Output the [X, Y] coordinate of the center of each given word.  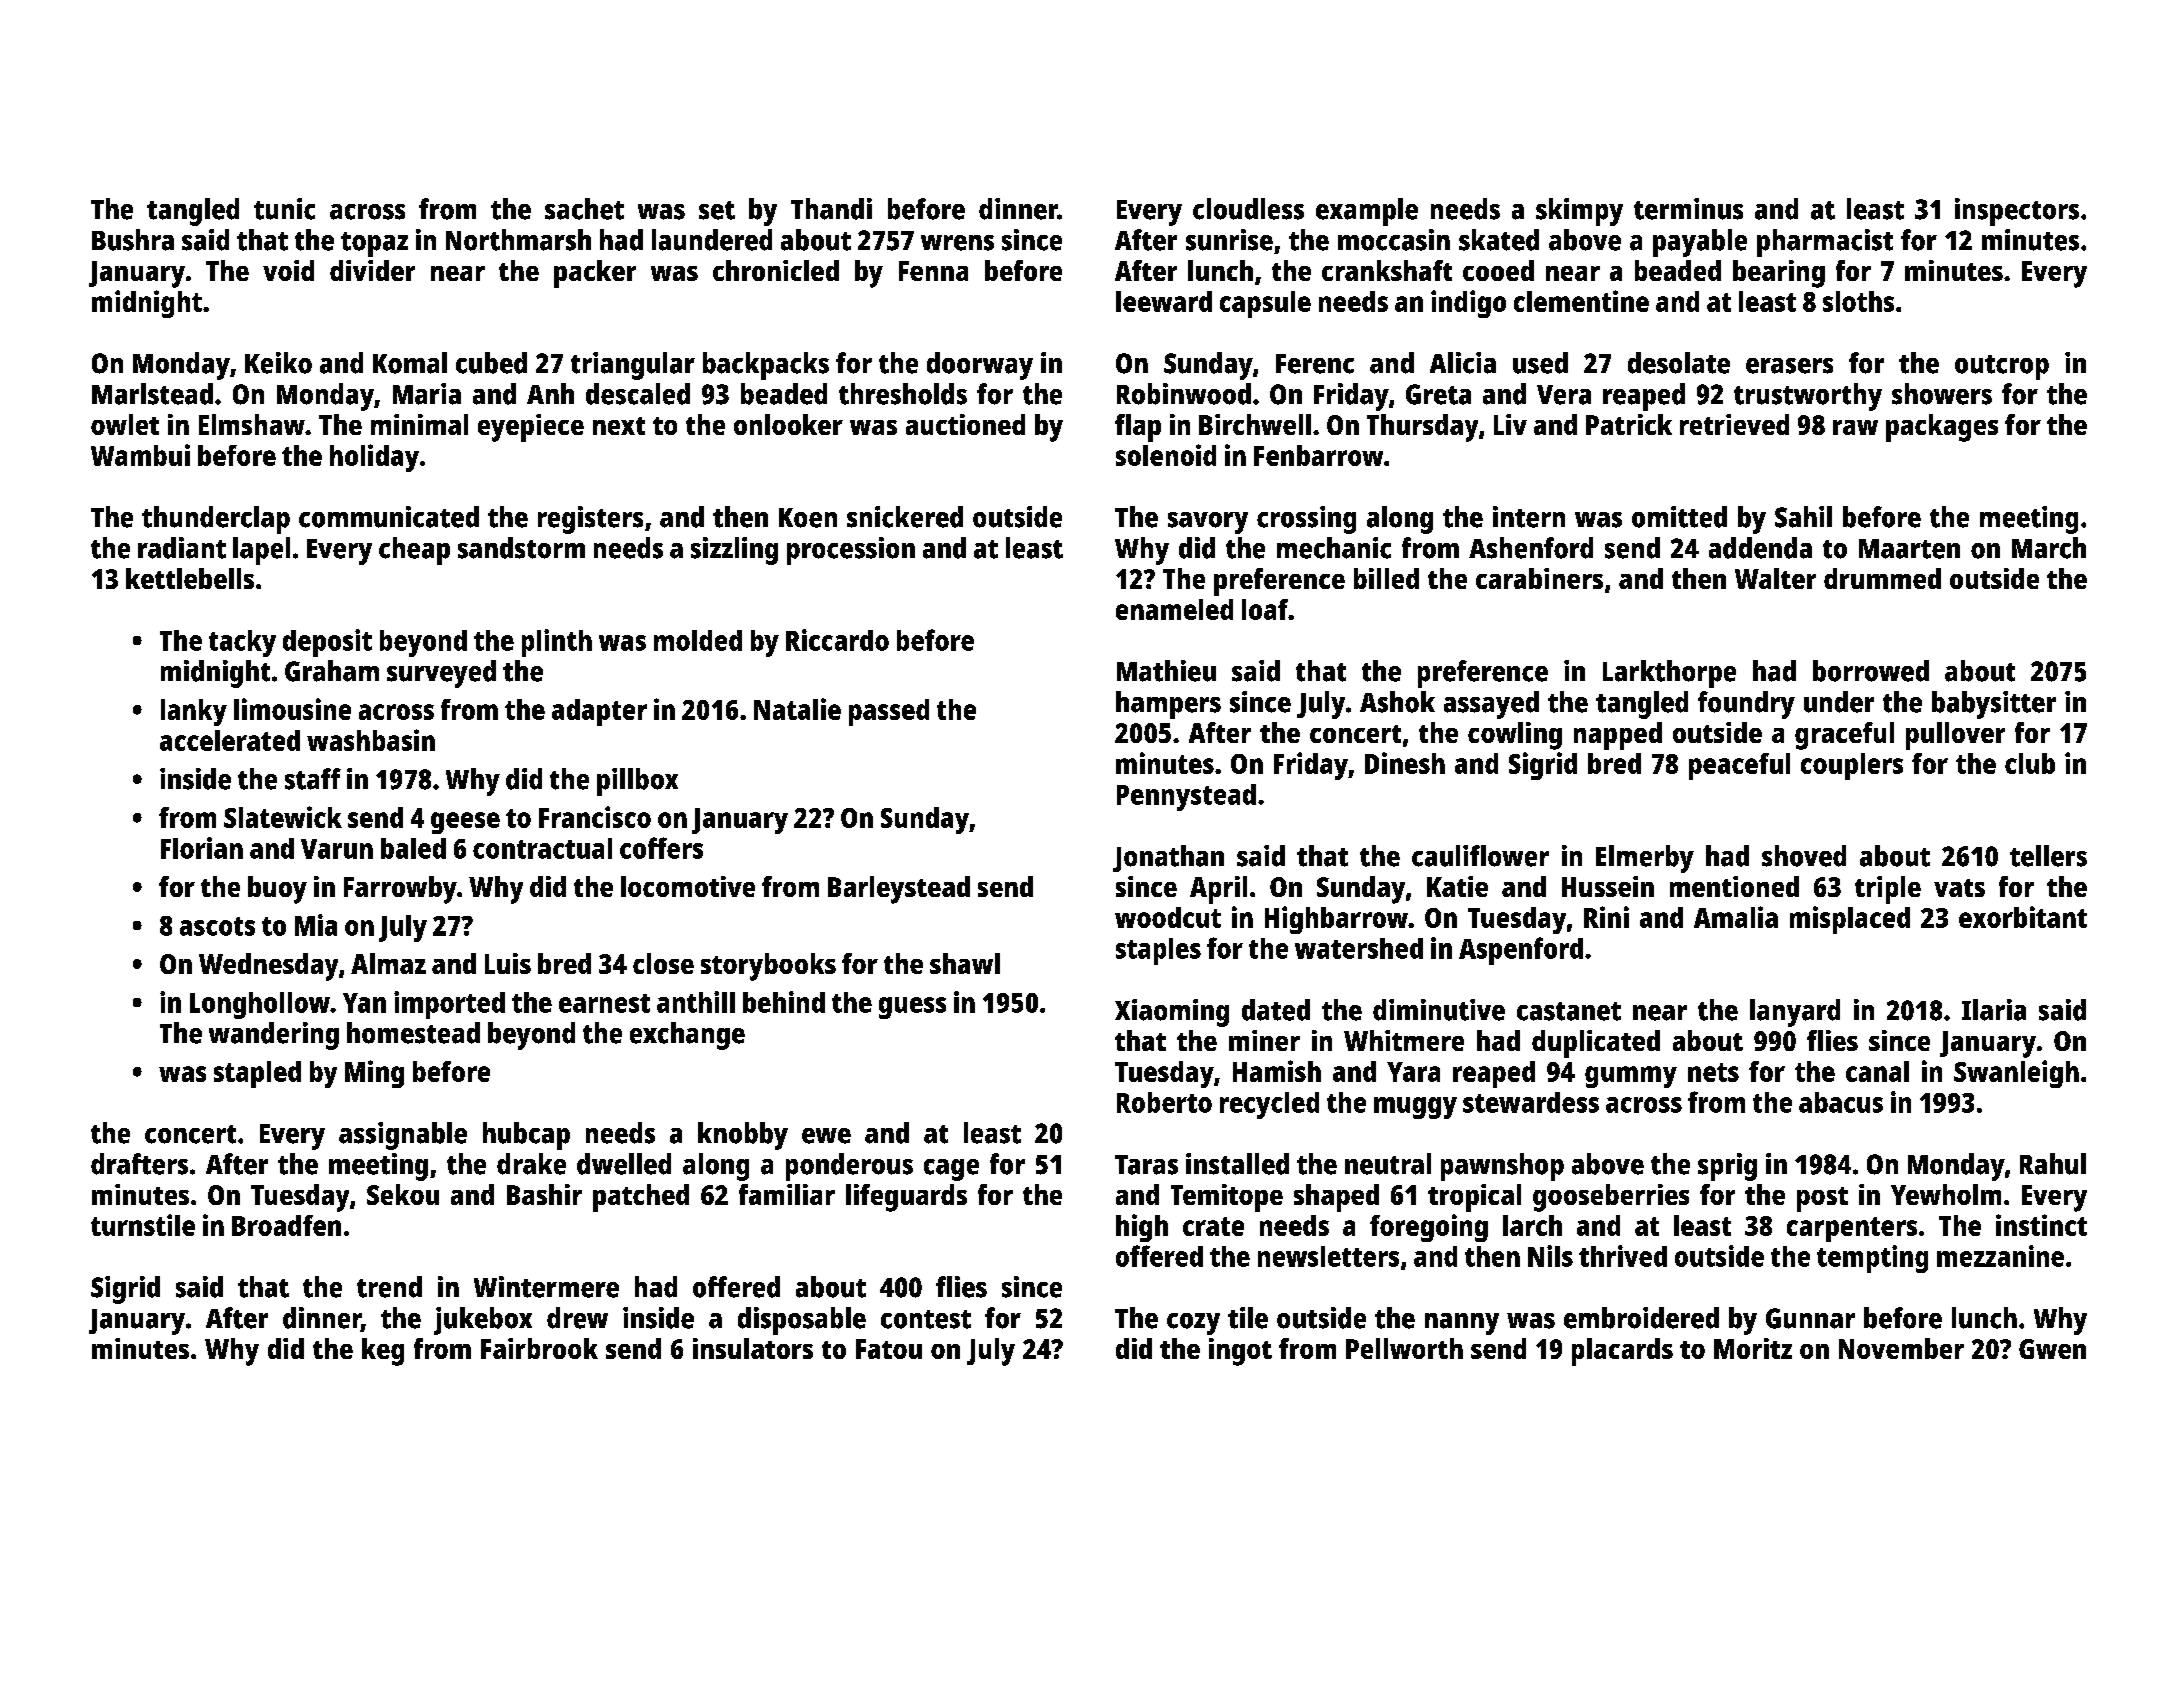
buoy [277, 890]
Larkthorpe [1669, 674]
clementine [1581, 301]
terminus [1688, 209]
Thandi [831, 209]
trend [389, 1287]
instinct [2041, 1225]
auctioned [965, 424]
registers [590, 520]
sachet [584, 209]
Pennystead [1186, 797]
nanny [1462, 1324]
